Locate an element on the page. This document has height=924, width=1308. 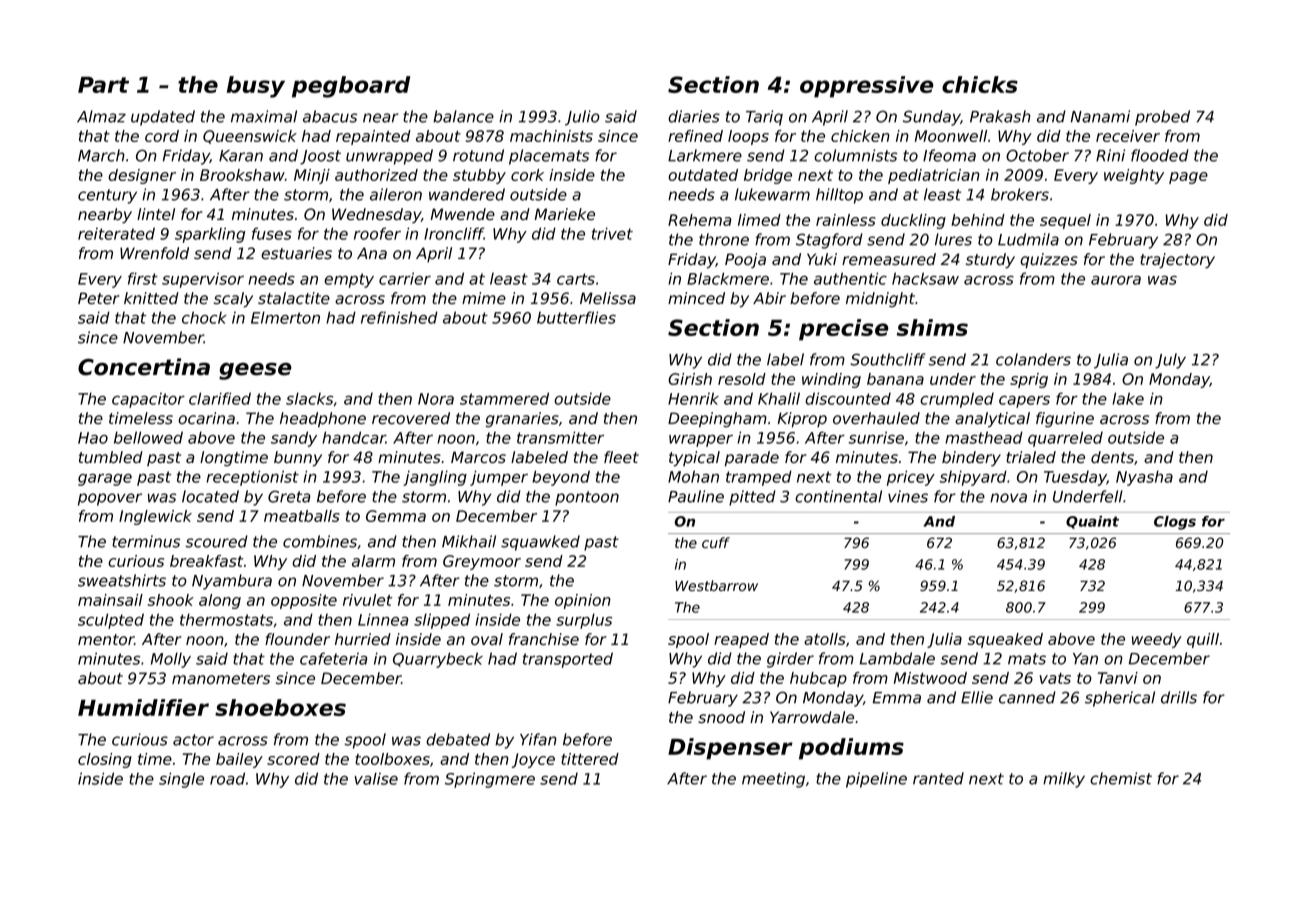
ocarina is located at coordinates (206, 418).
